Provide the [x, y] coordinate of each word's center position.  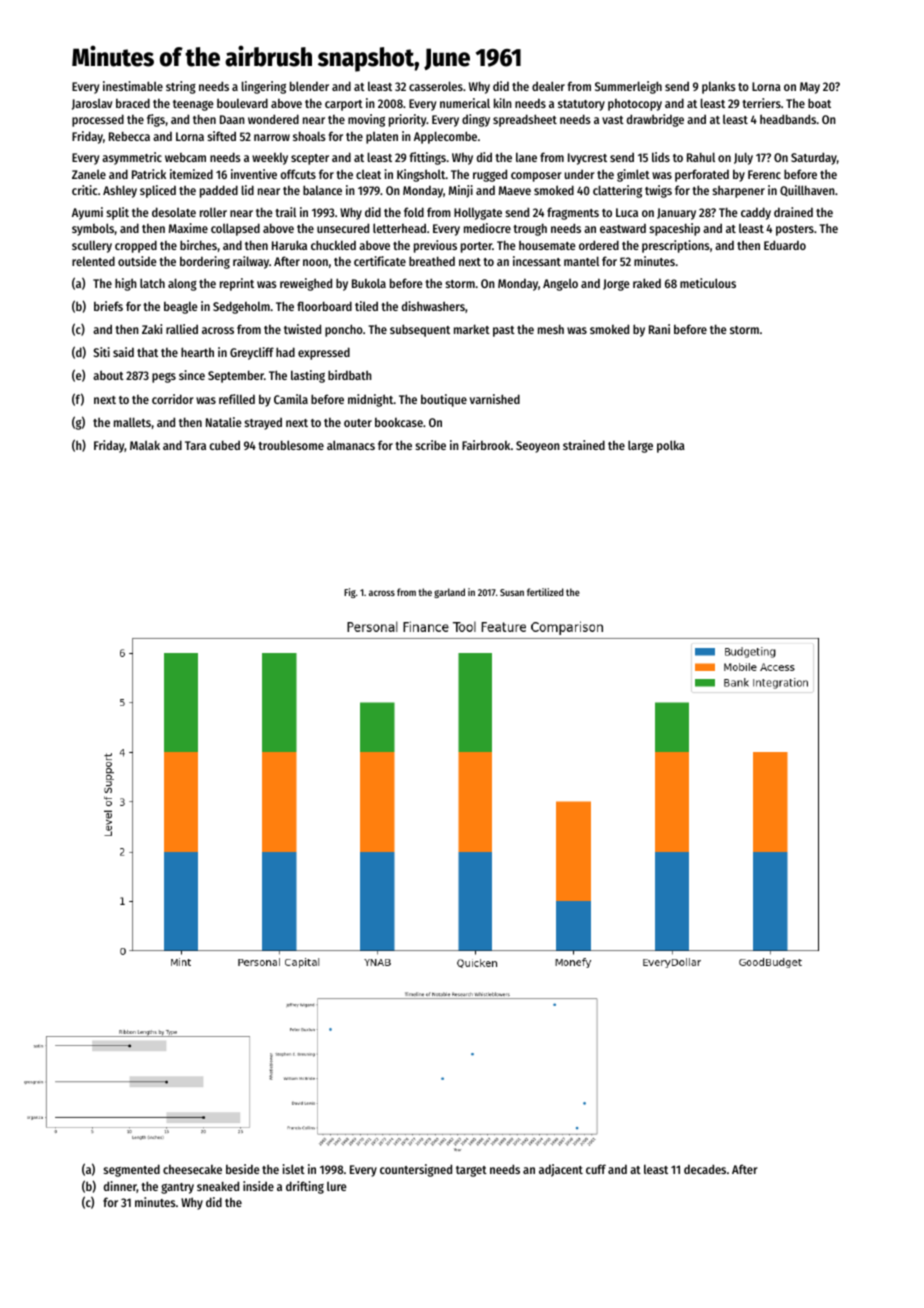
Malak [145, 445]
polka [671, 446]
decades [705, 1169]
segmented [131, 1170]
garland [449, 593]
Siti [101, 352]
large [640, 446]
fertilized [545, 592]
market [472, 329]
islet [294, 1169]
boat [819, 103]
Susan [512, 592]
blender [309, 86]
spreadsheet [525, 120]
